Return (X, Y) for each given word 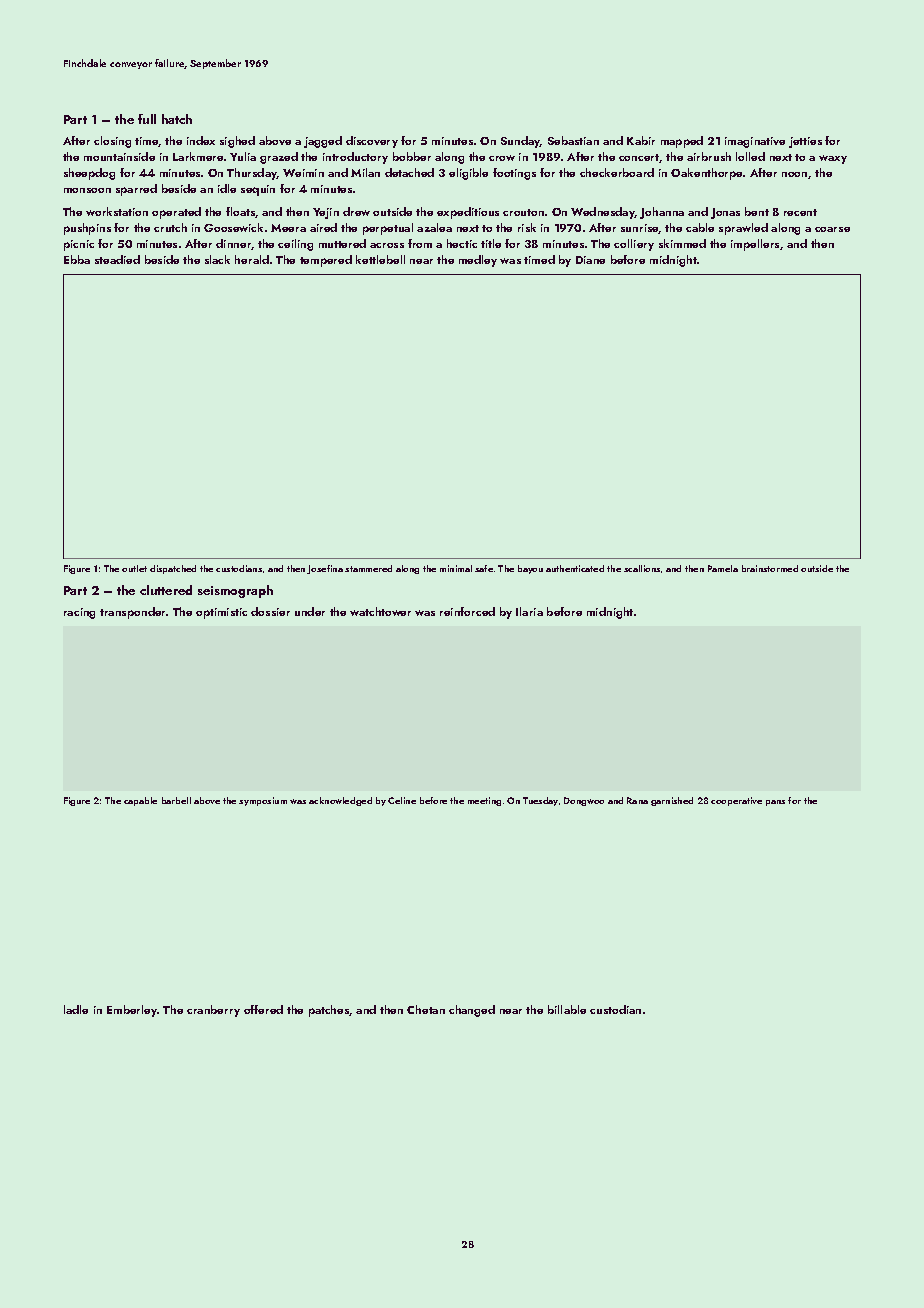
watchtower (380, 611)
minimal (456, 568)
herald (252, 259)
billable (567, 1009)
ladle (76, 1009)
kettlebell (380, 259)
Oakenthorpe (706, 174)
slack (217, 259)
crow (502, 158)
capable (140, 801)
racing (79, 613)
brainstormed (770, 568)
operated (176, 213)
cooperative (736, 801)
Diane (590, 260)
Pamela (723, 568)
